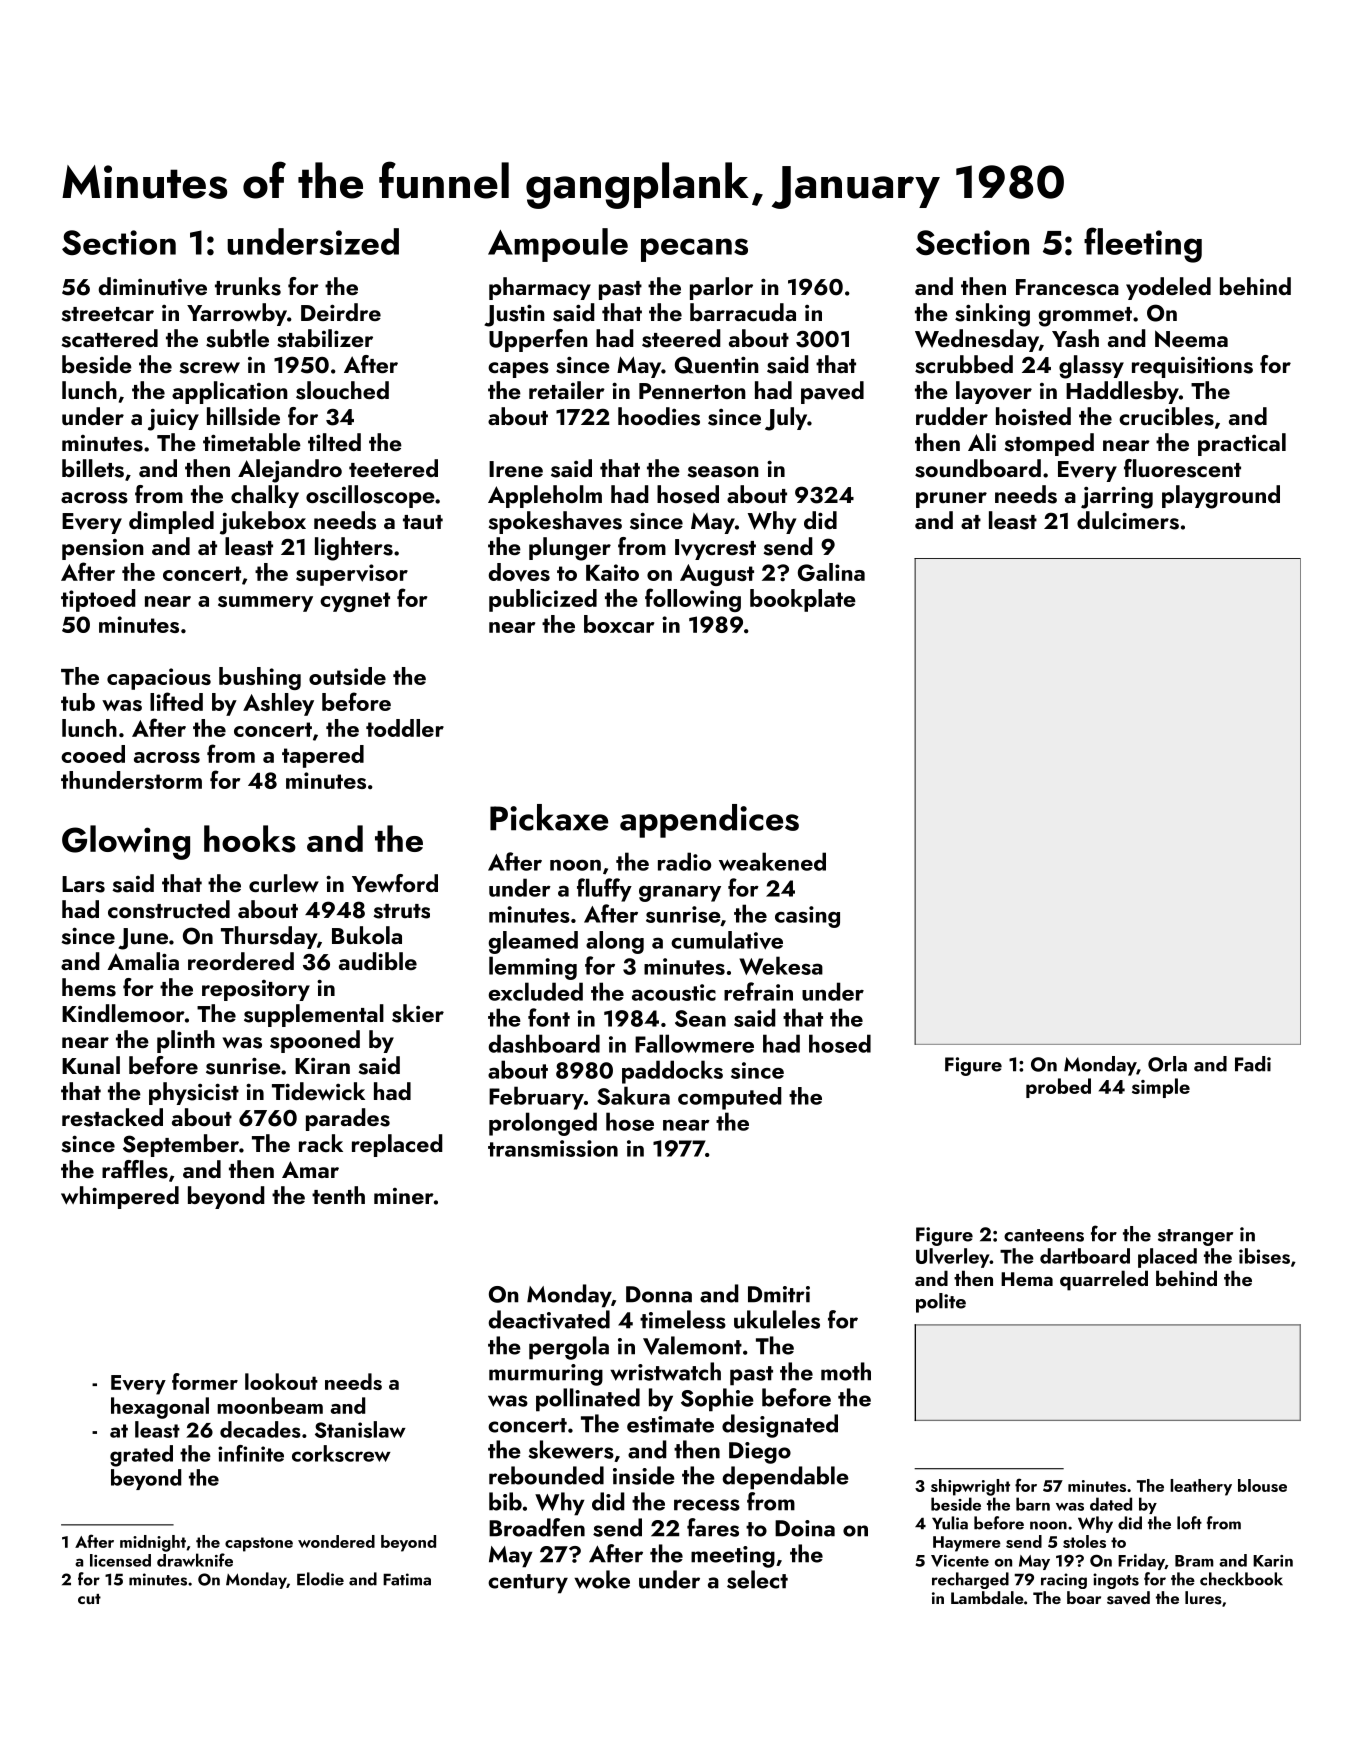 The width and height of the document is (1362, 1762). Describe the element at coordinates (987, 1597) in the document. I see `Lambdale` at that location.
